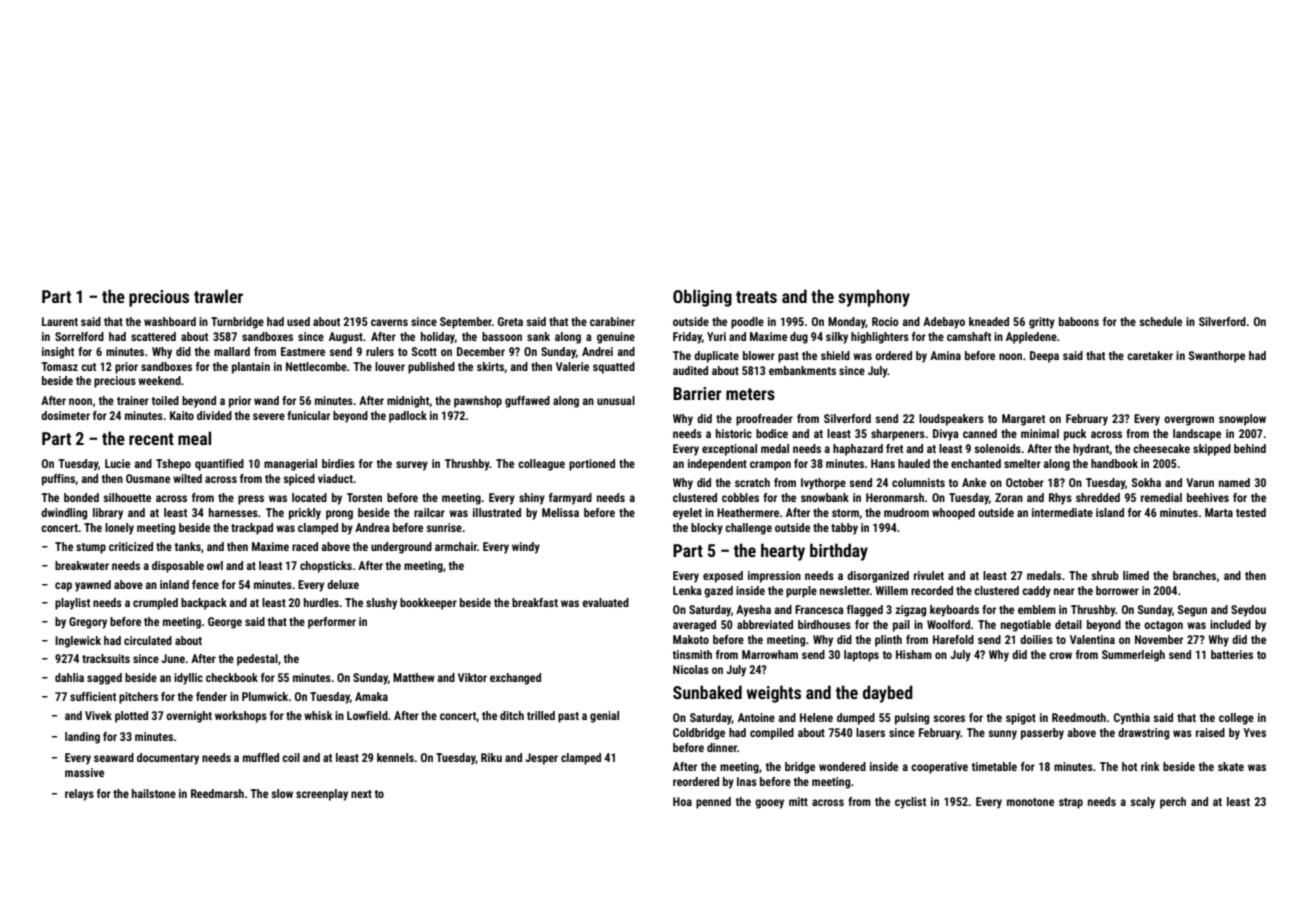  I want to click on Andrea, so click(372, 527).
